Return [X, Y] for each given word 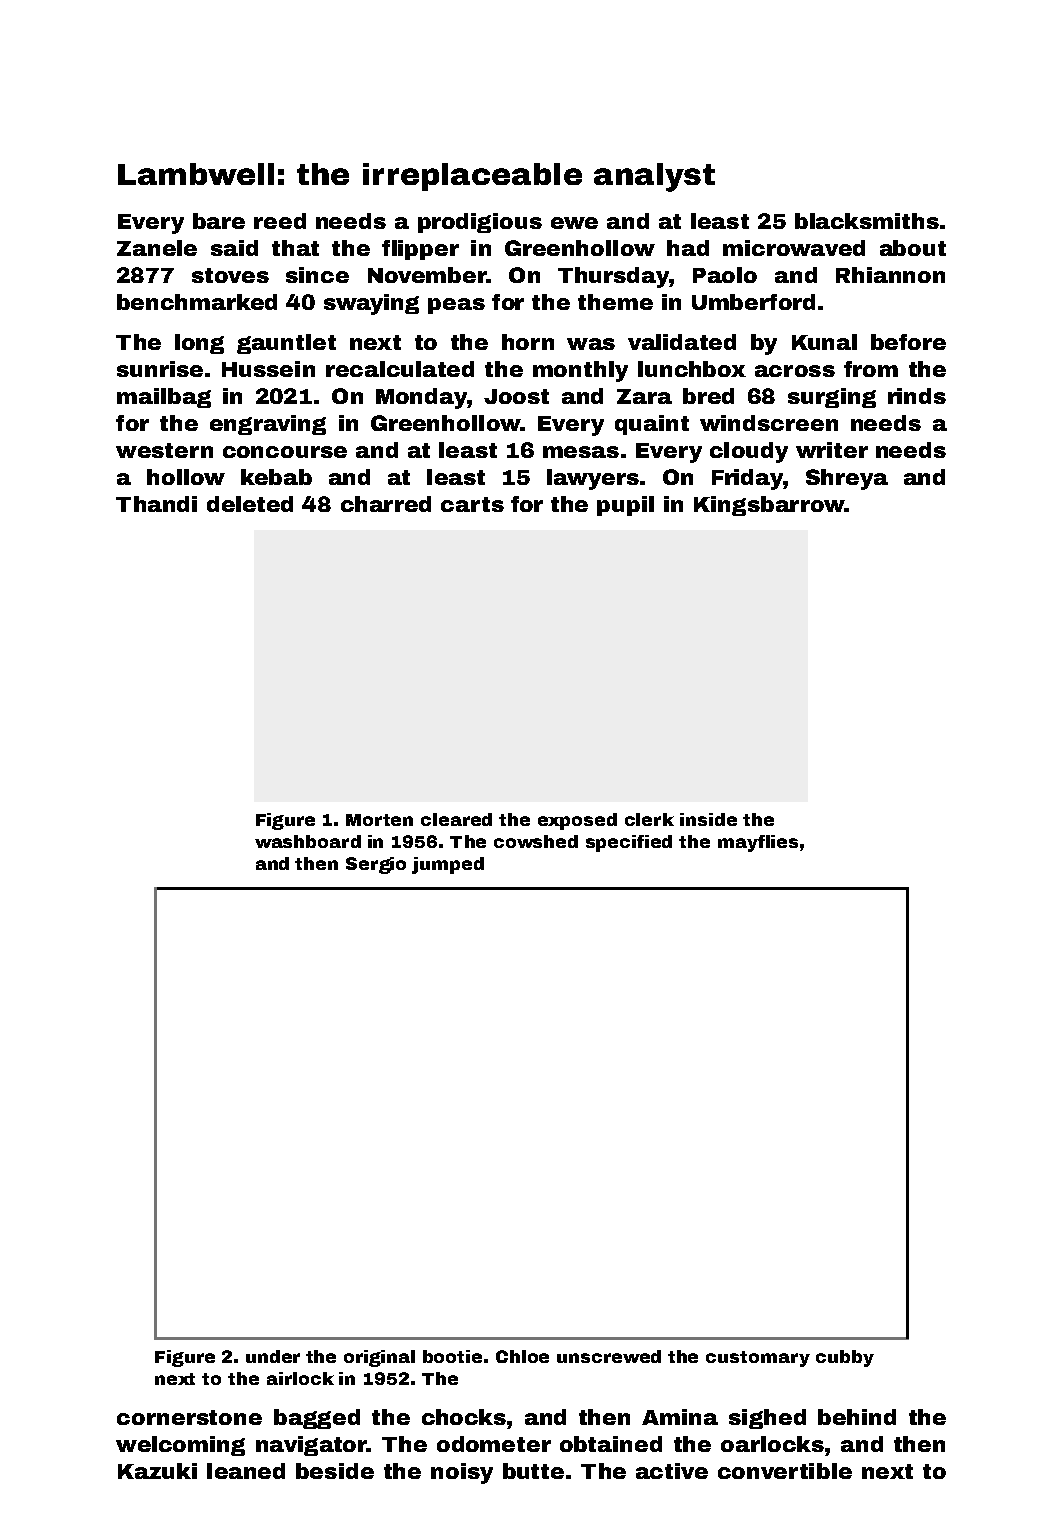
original [379, 1358]
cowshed [536, 841]
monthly [580, 371]
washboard [308, 841]
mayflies [758, 843]
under [273, 1356]
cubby [845, 1358]
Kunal [824, 342]
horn [528, 342]
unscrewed [609, 1356]
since [317, 275]
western [164, 450]
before [908, 342]
